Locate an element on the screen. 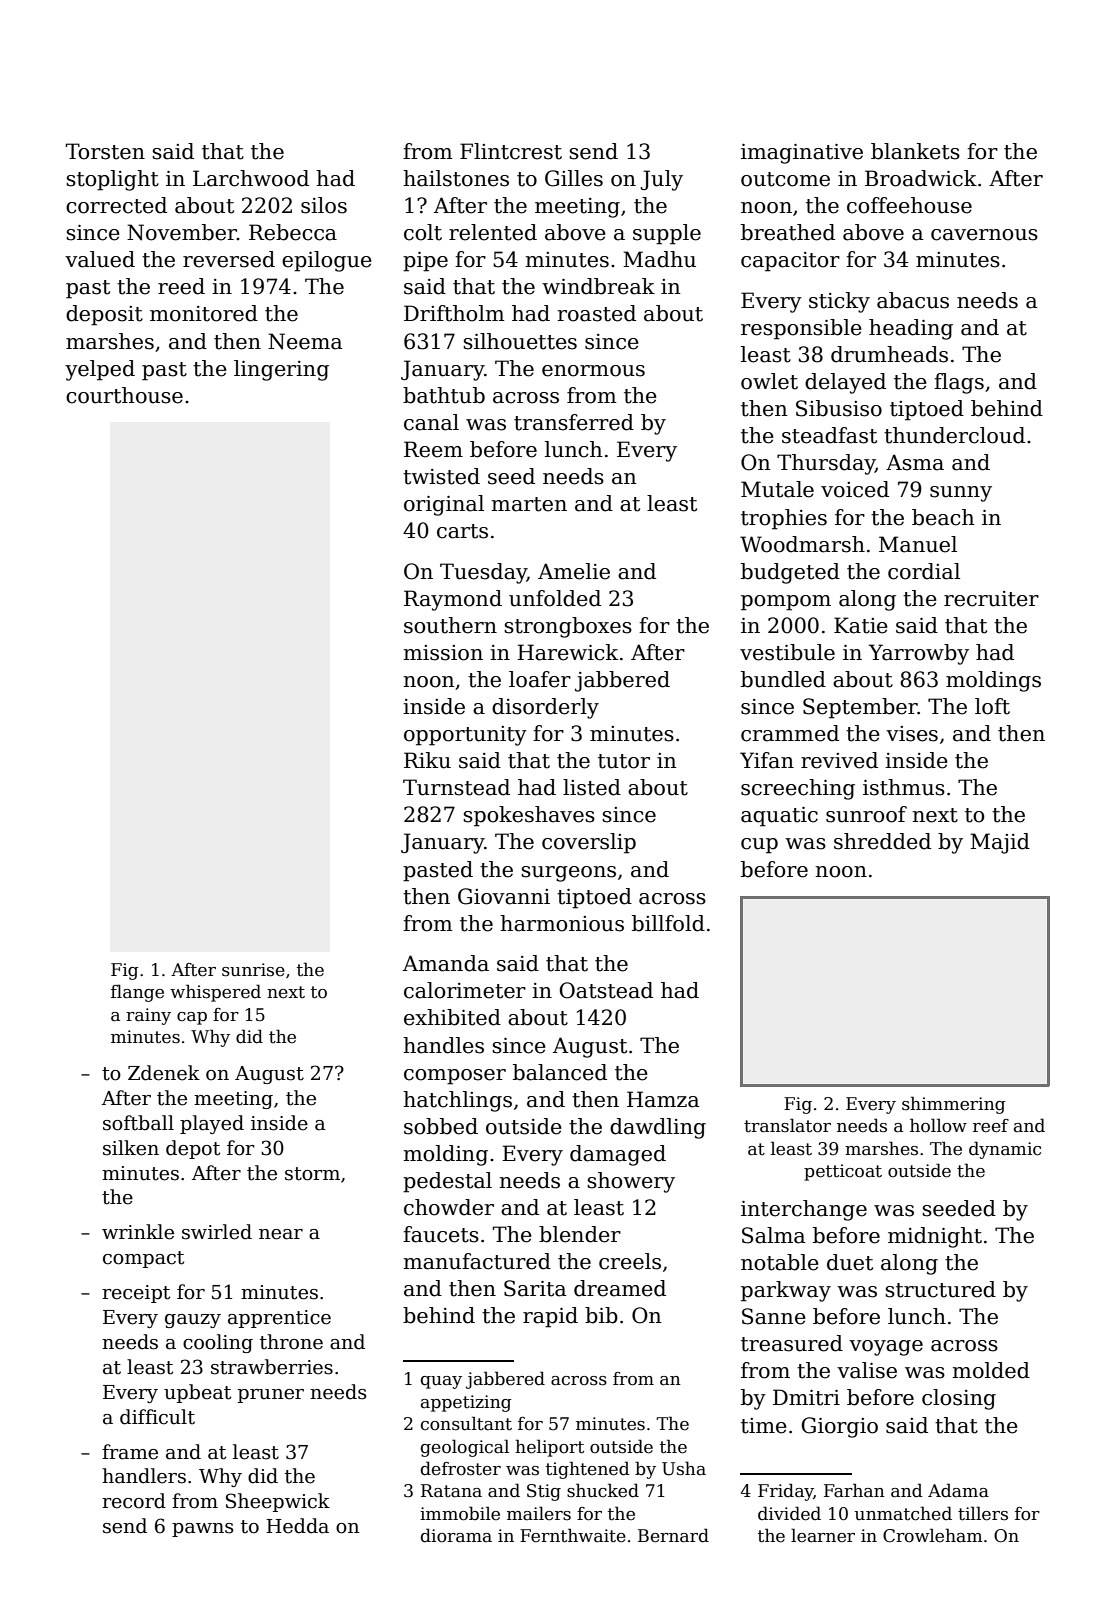 The height and width of the screenshot is (1615, 1115). roasted is located at coordinates (597, 313).
